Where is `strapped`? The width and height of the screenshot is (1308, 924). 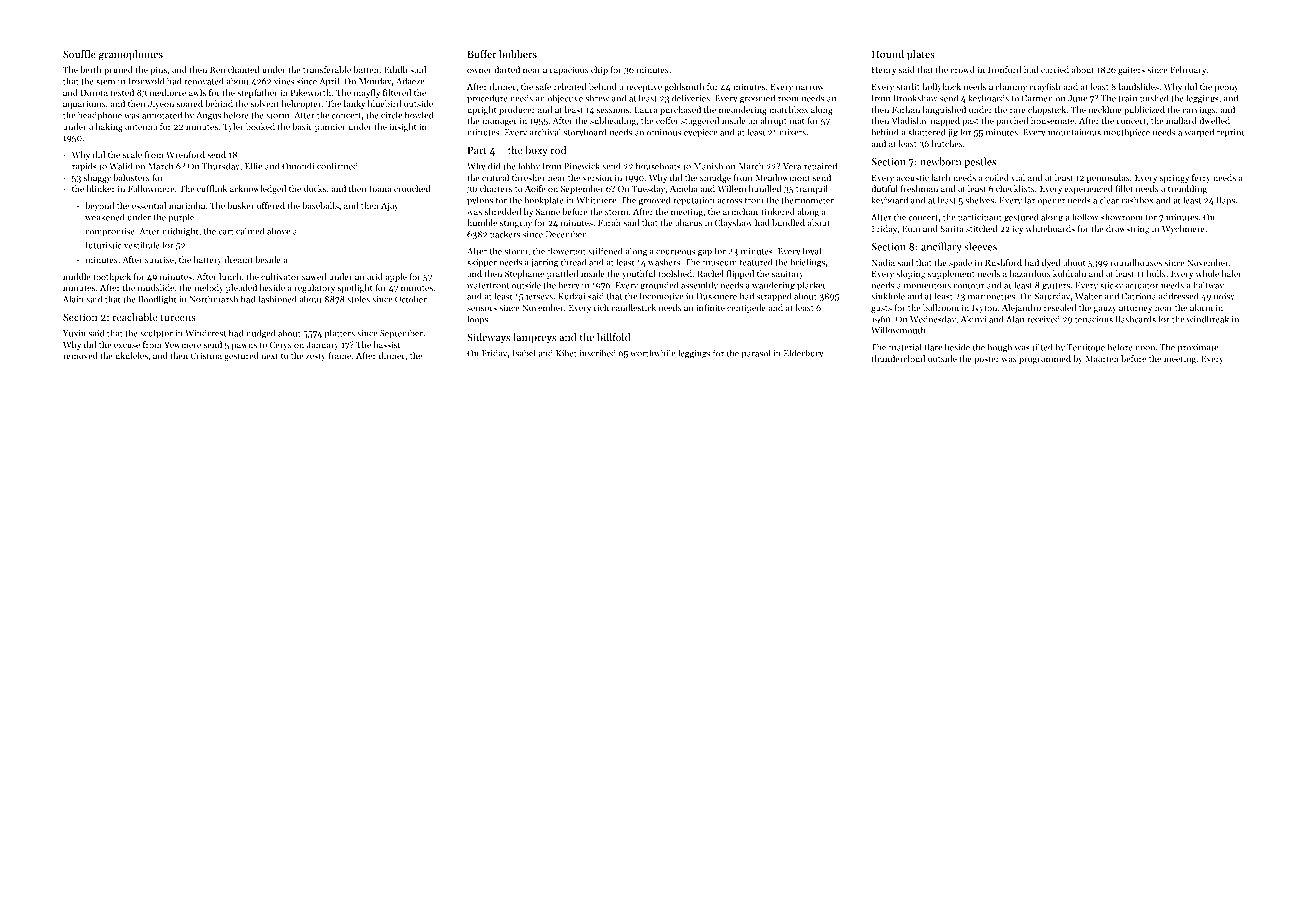
strapped is located at coordinates (774, 297).
